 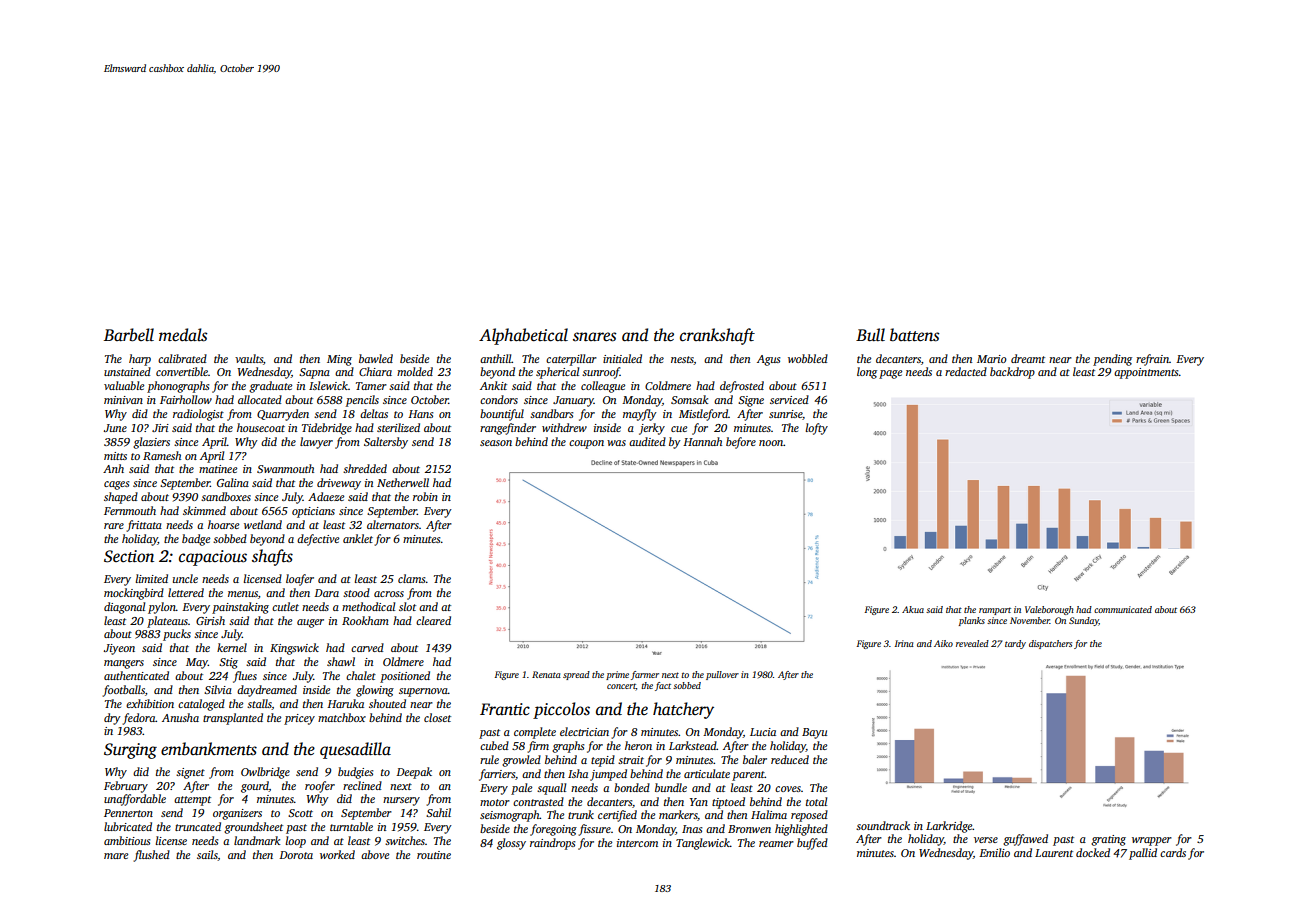 What do you see at coordinates (1028, 358) in the page?
I see `dreamt` at bounding box center [1028, 358].
